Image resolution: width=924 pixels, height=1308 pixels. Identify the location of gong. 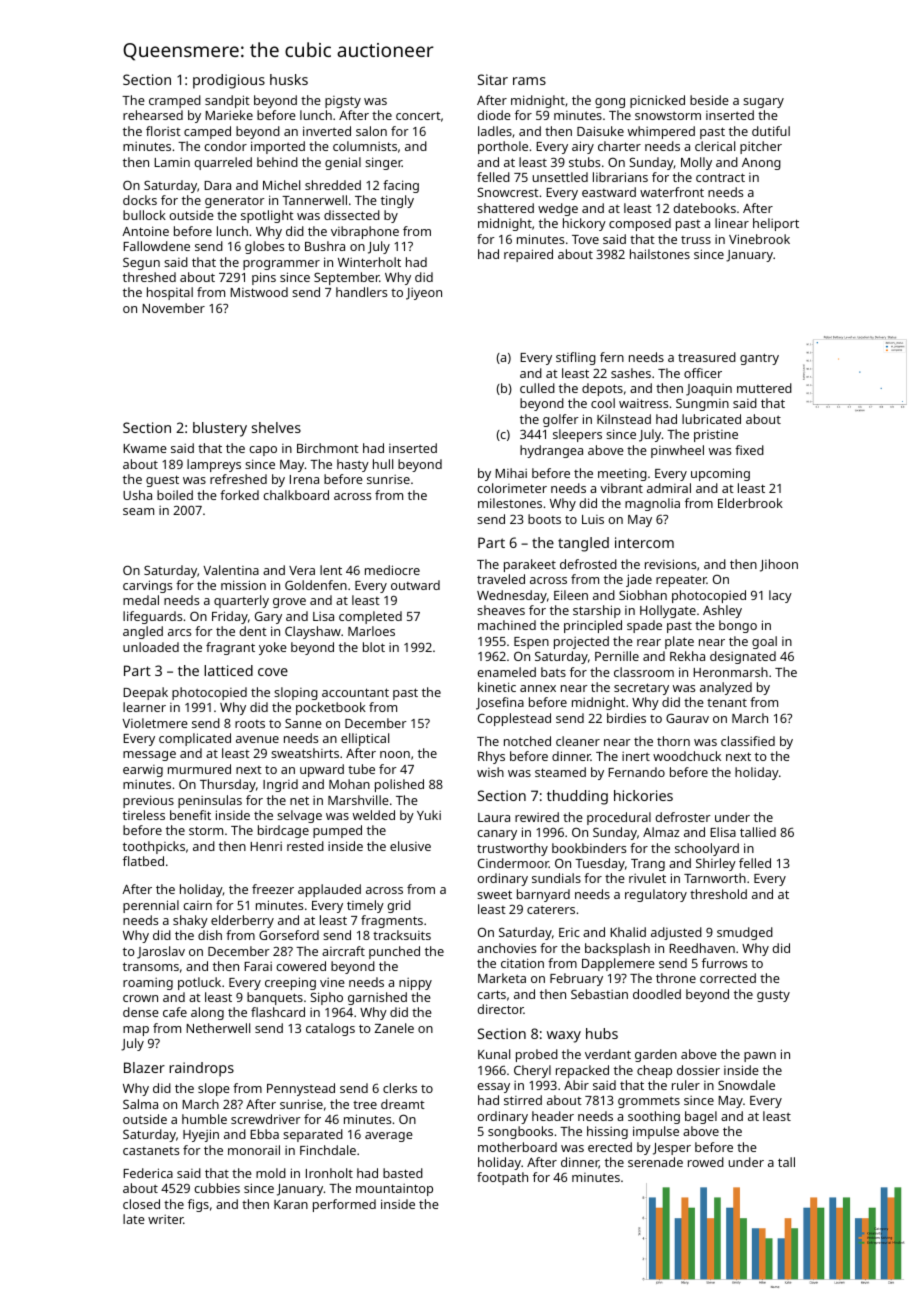
(610, 103).
